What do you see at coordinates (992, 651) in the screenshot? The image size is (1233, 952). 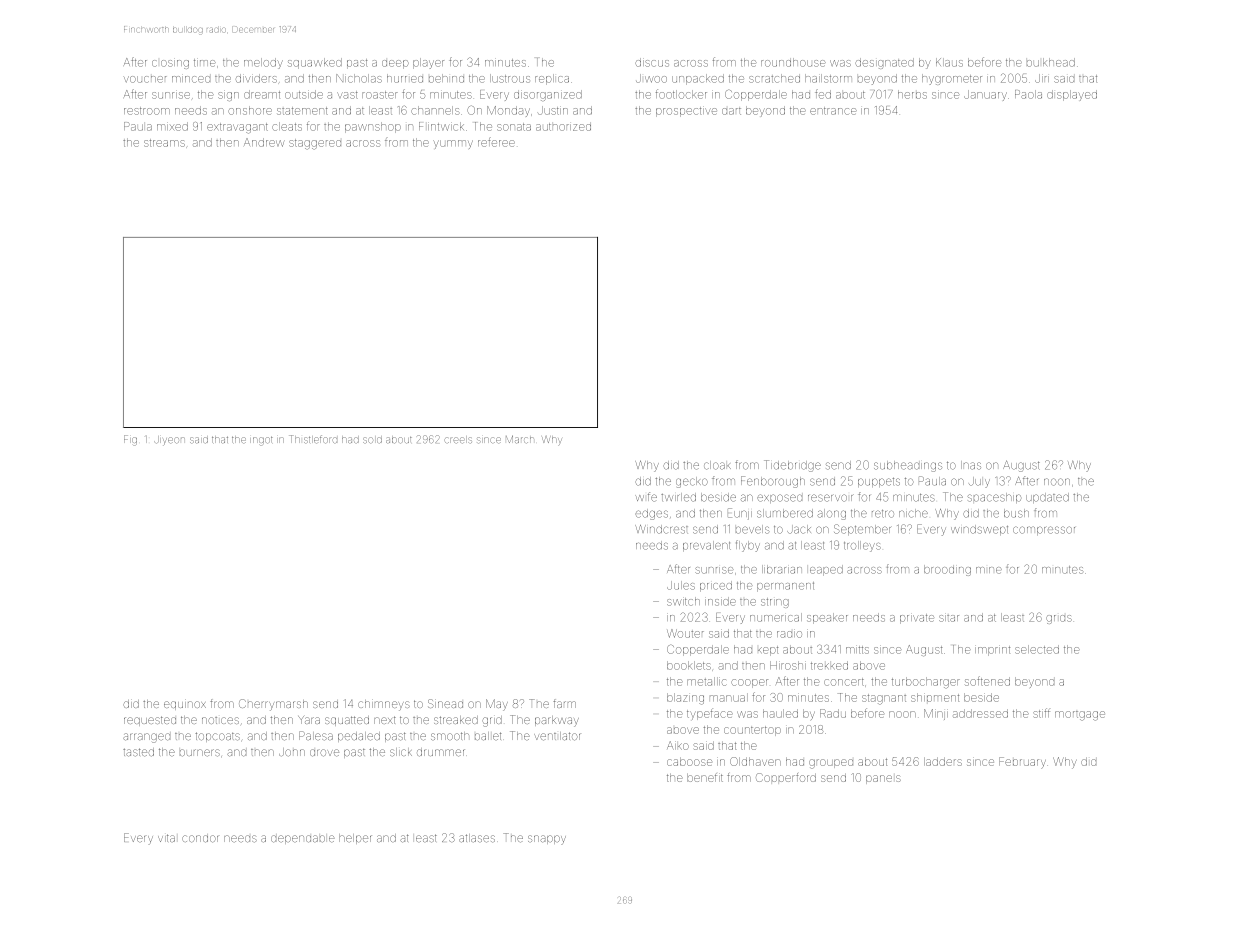 I see `imprint` at bounding box center [992, 651].
